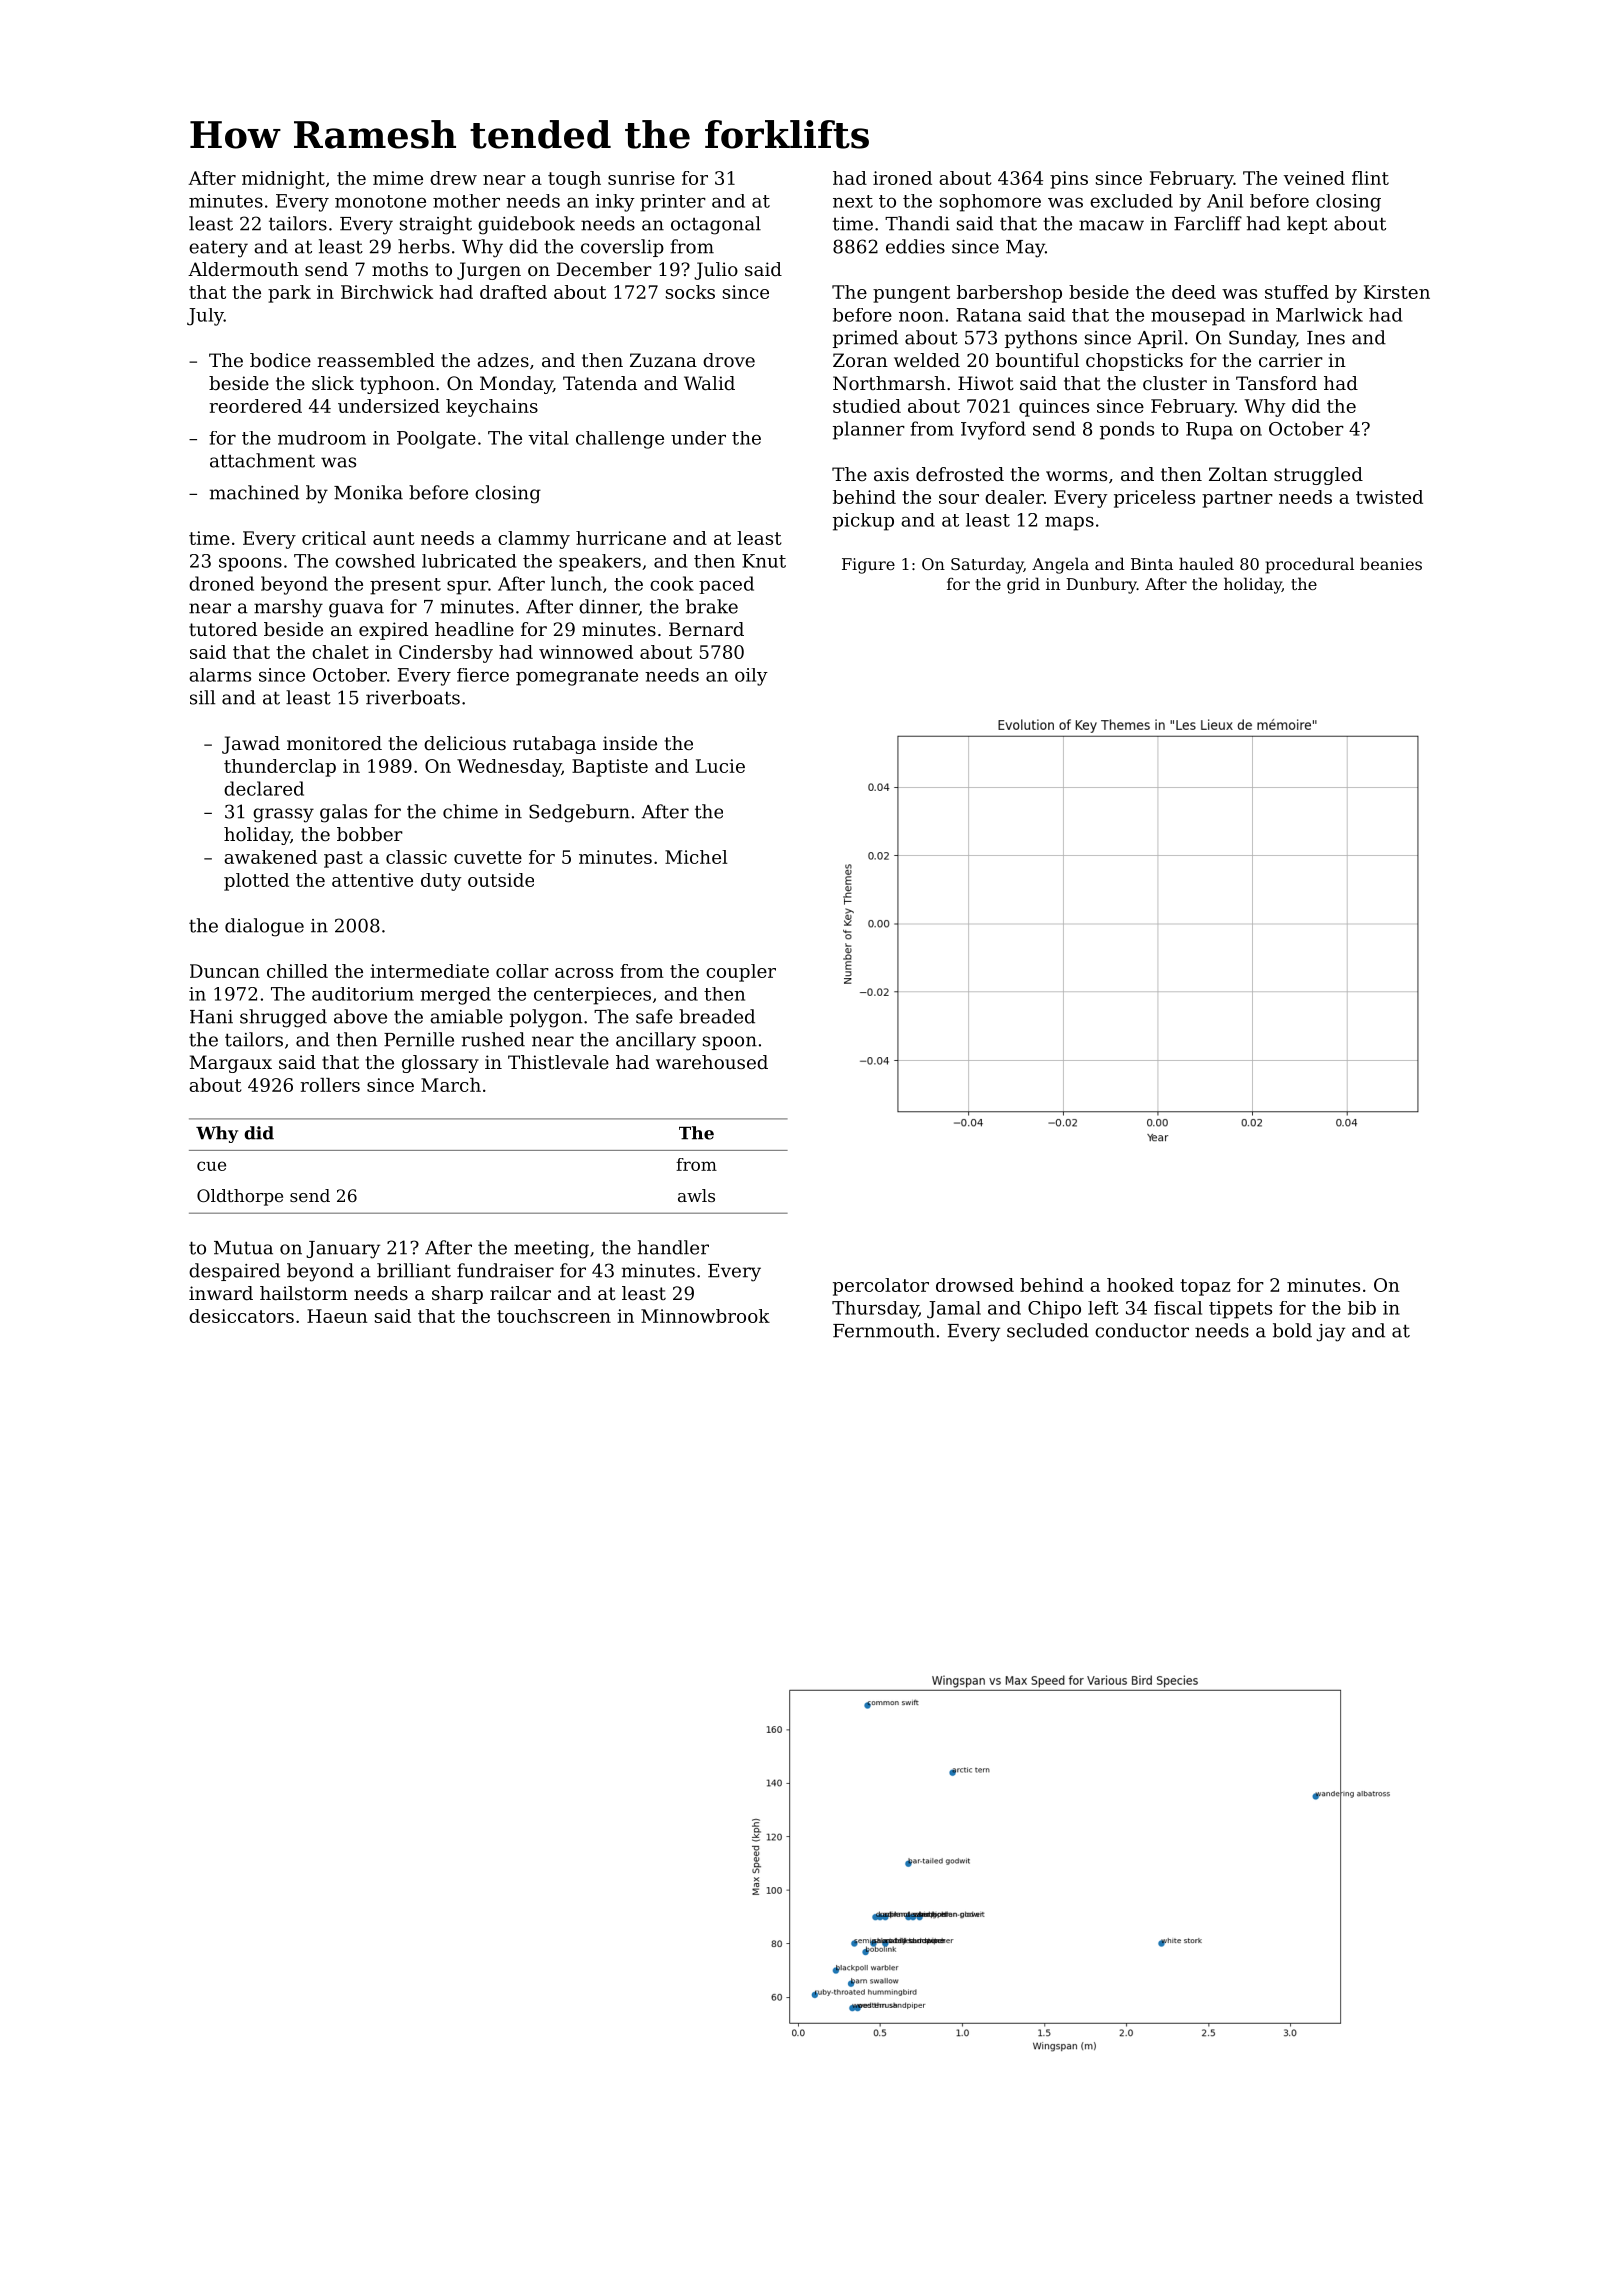 This page has width=1620, height=2292. I want to click on breaded, so click(717, 1016).
